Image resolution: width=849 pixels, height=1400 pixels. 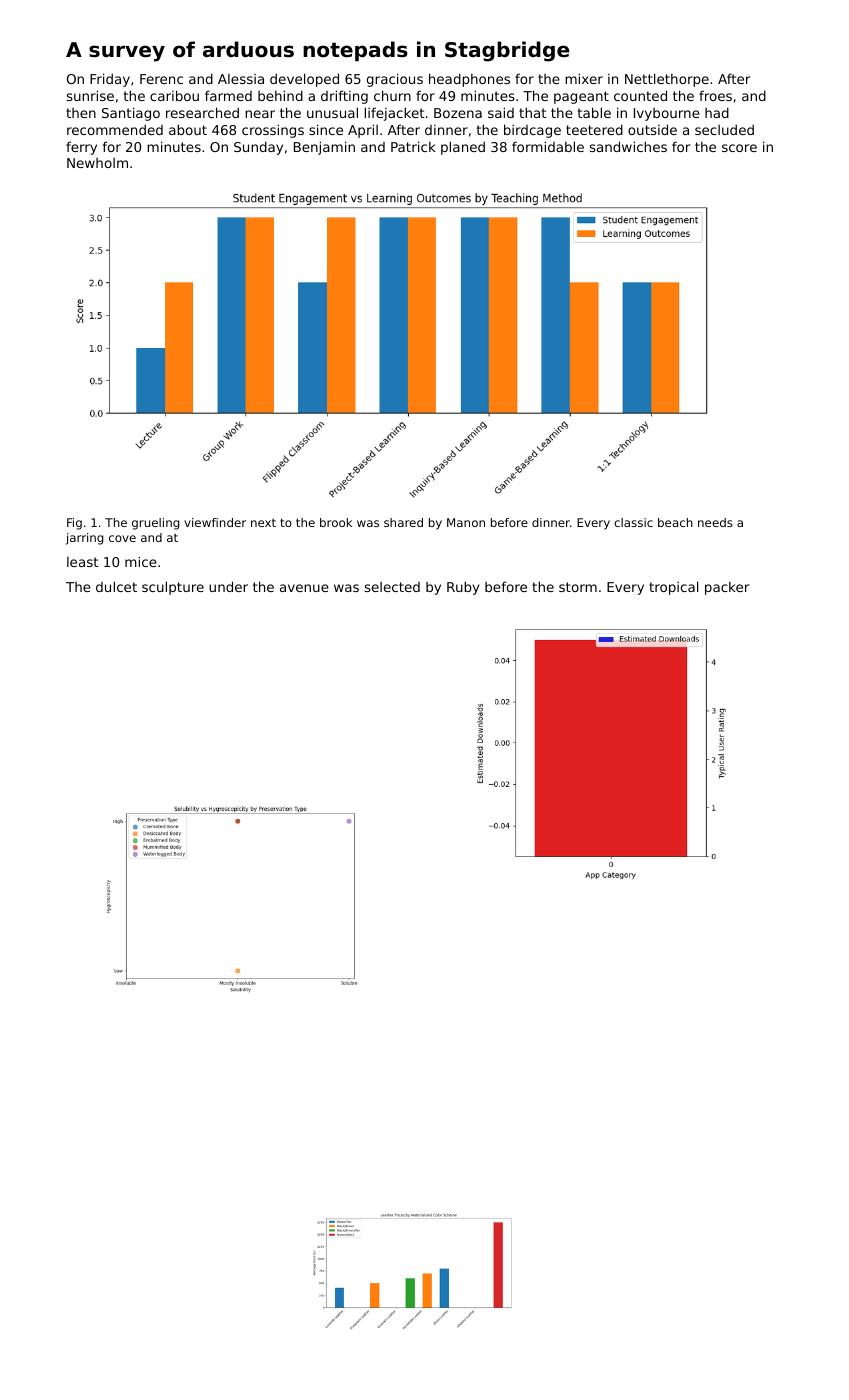 I want to click on formidable, so click(x=548, y=146).
